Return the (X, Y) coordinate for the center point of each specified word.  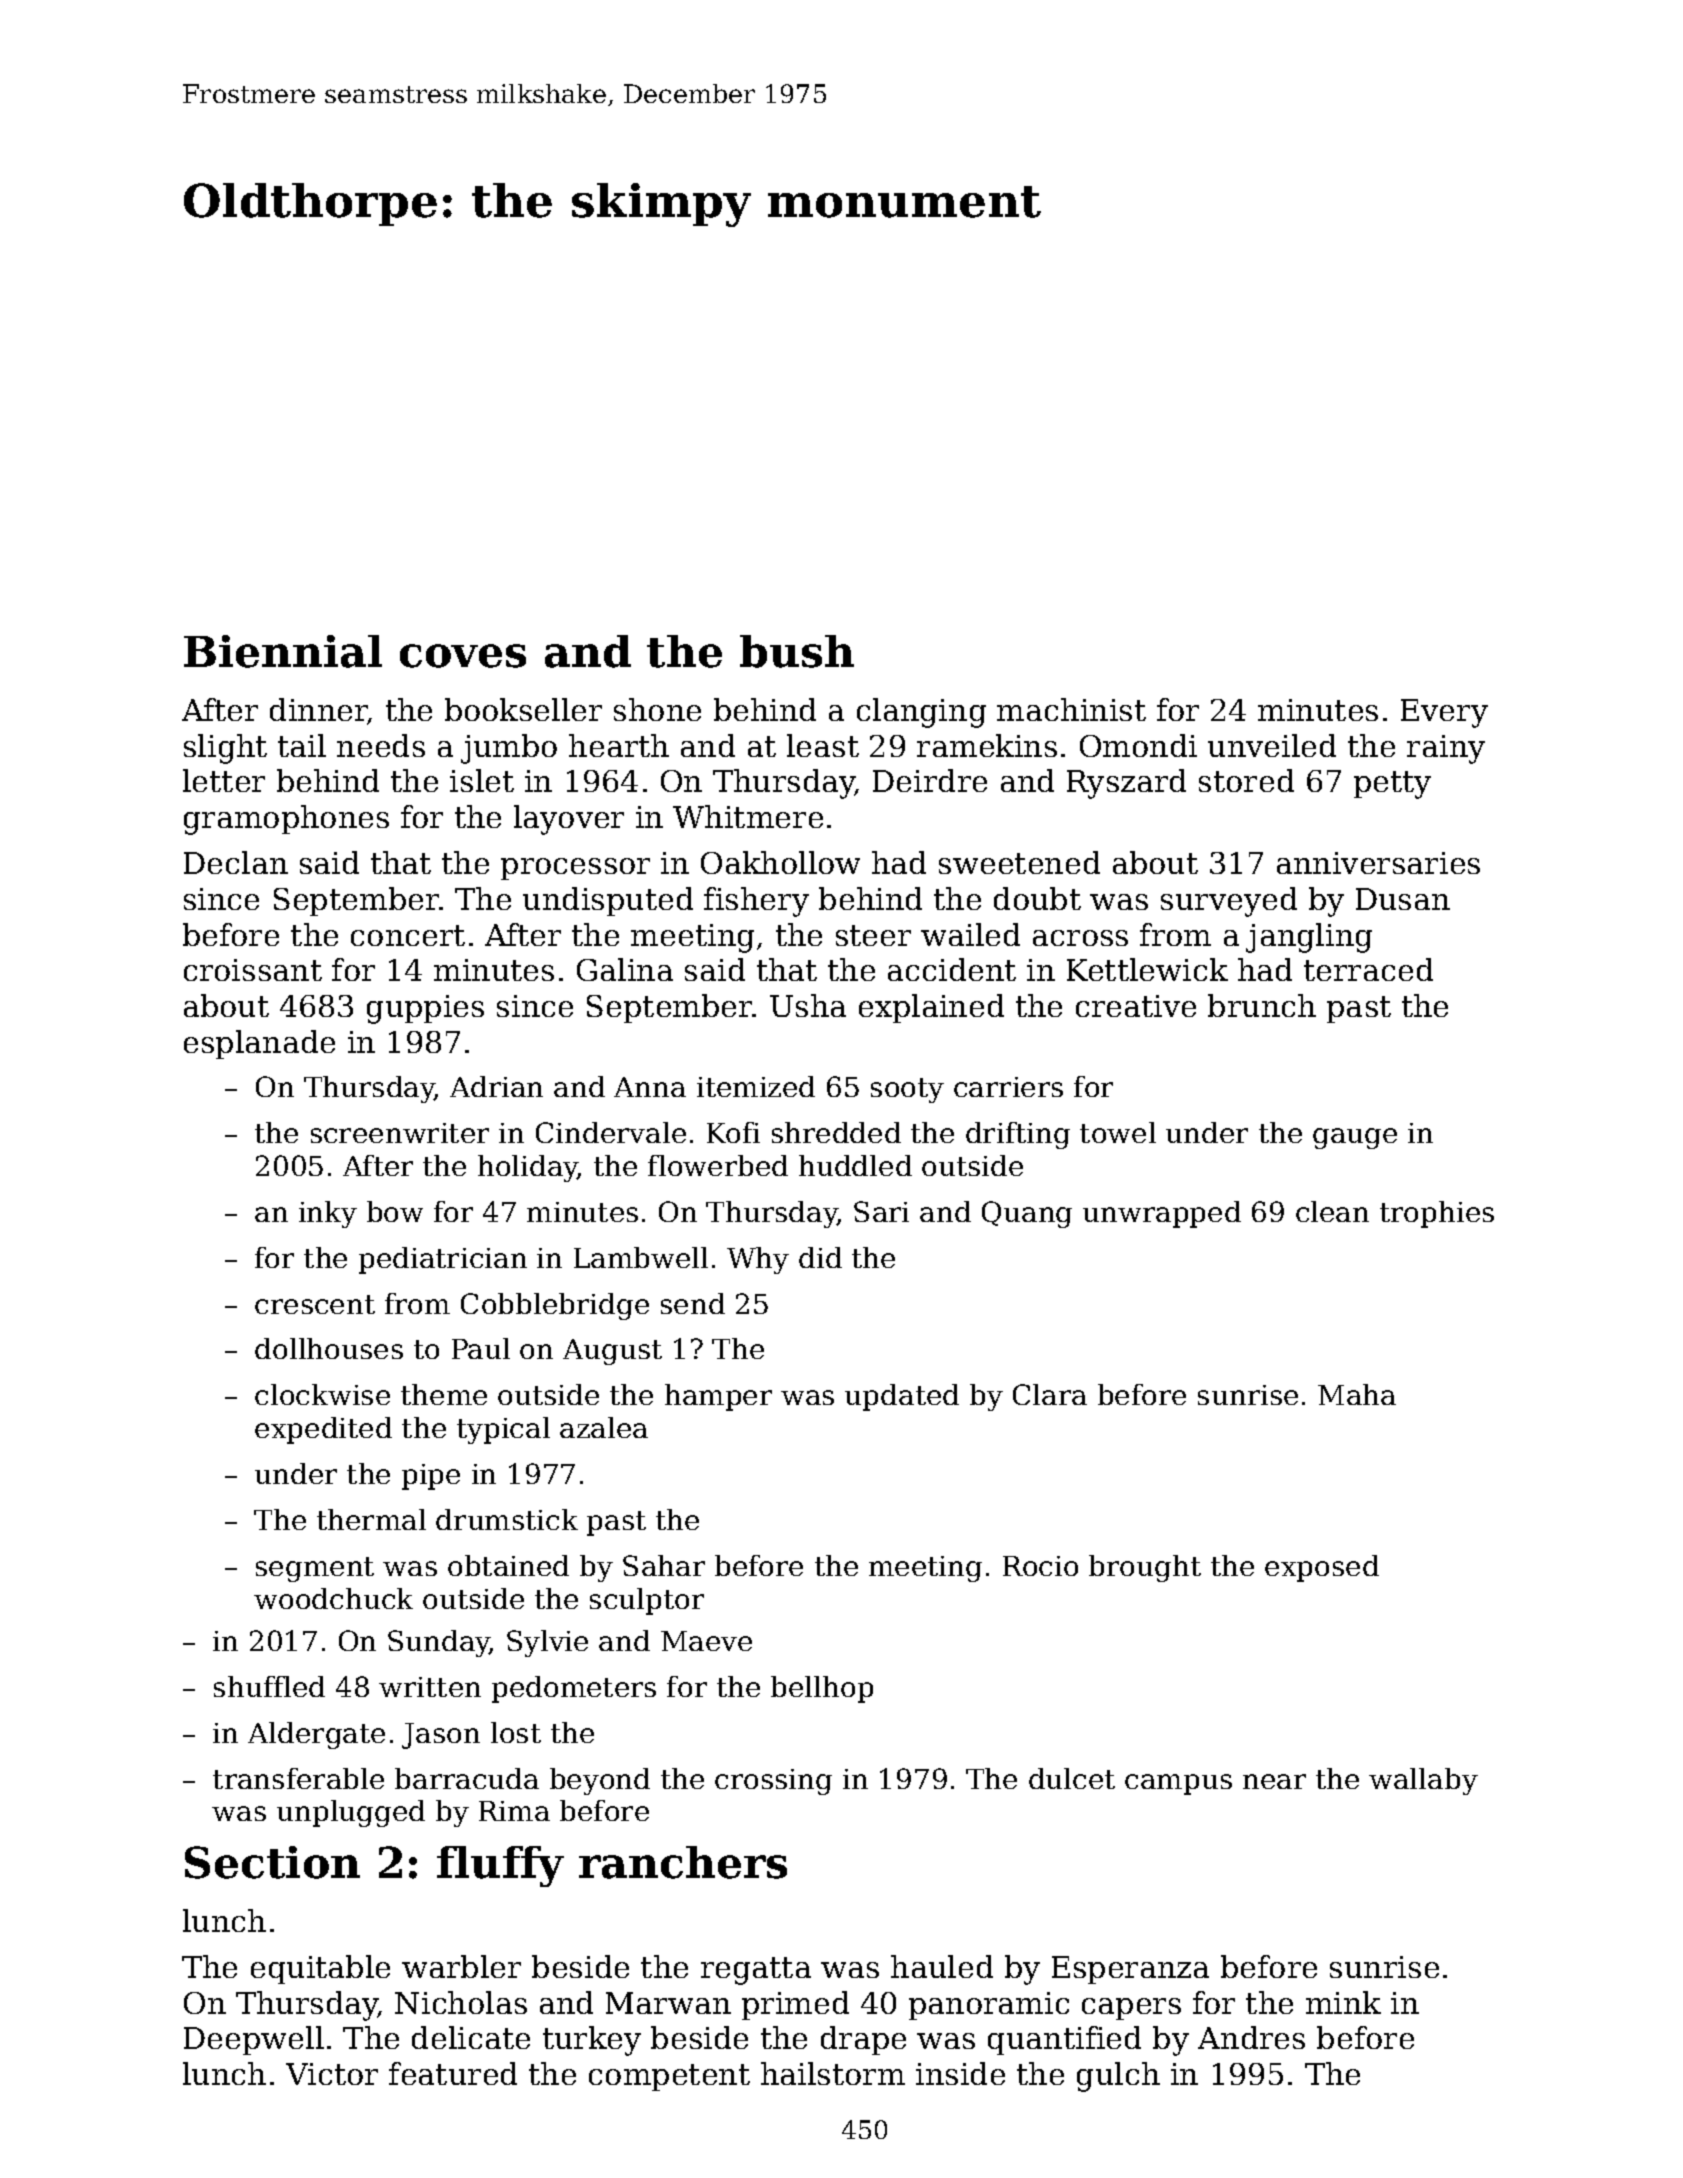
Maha (1357, 1394)
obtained (508, 1565)
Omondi (1138, 745)
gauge (1355, 1138)
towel (1118, 1132)
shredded (836, 1132)
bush (797, 651)
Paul (481, 1348)
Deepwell (254, 2040)
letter (224, 780)
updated (902, 1397)
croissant (253, 970)
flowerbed (718, 1165)
